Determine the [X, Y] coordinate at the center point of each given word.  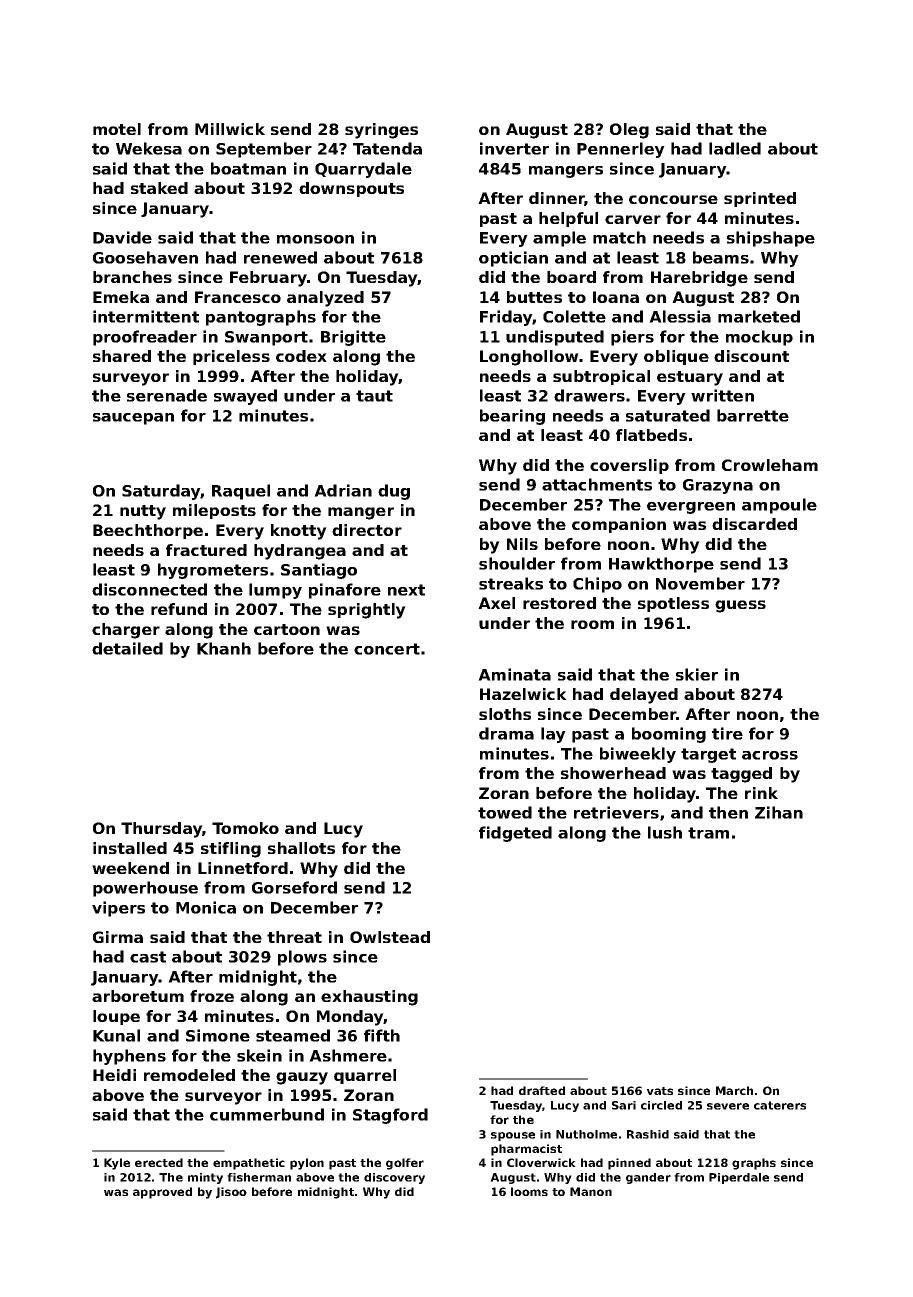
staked [159, 188]
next [406, 590]
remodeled [189, 1075]
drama [506, 733]
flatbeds [651, 435]
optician [513, 259]
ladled [735, 148]
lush [665, 832]
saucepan [133, 419]
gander [648, 1178]
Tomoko [245, 828]
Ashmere [348, 1055]
